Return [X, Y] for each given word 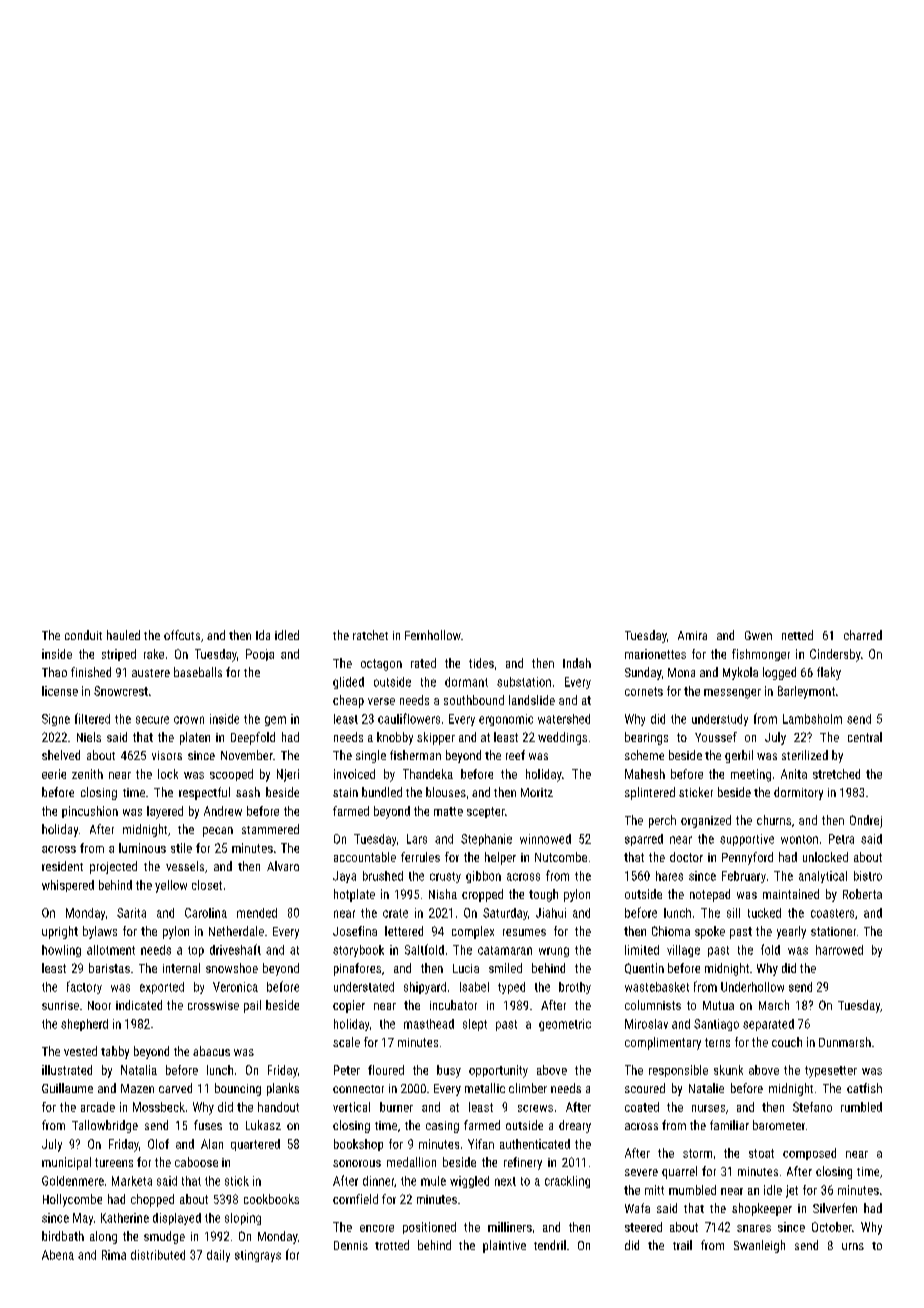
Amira [692, 635]
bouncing [238, 1089]
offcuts [182, 635]
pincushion [90, 812]
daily [218, 1256]
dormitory [798, 793]
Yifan [481, 1144]
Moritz [537, 792]
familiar [729, 1125]
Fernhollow [433, 635]
